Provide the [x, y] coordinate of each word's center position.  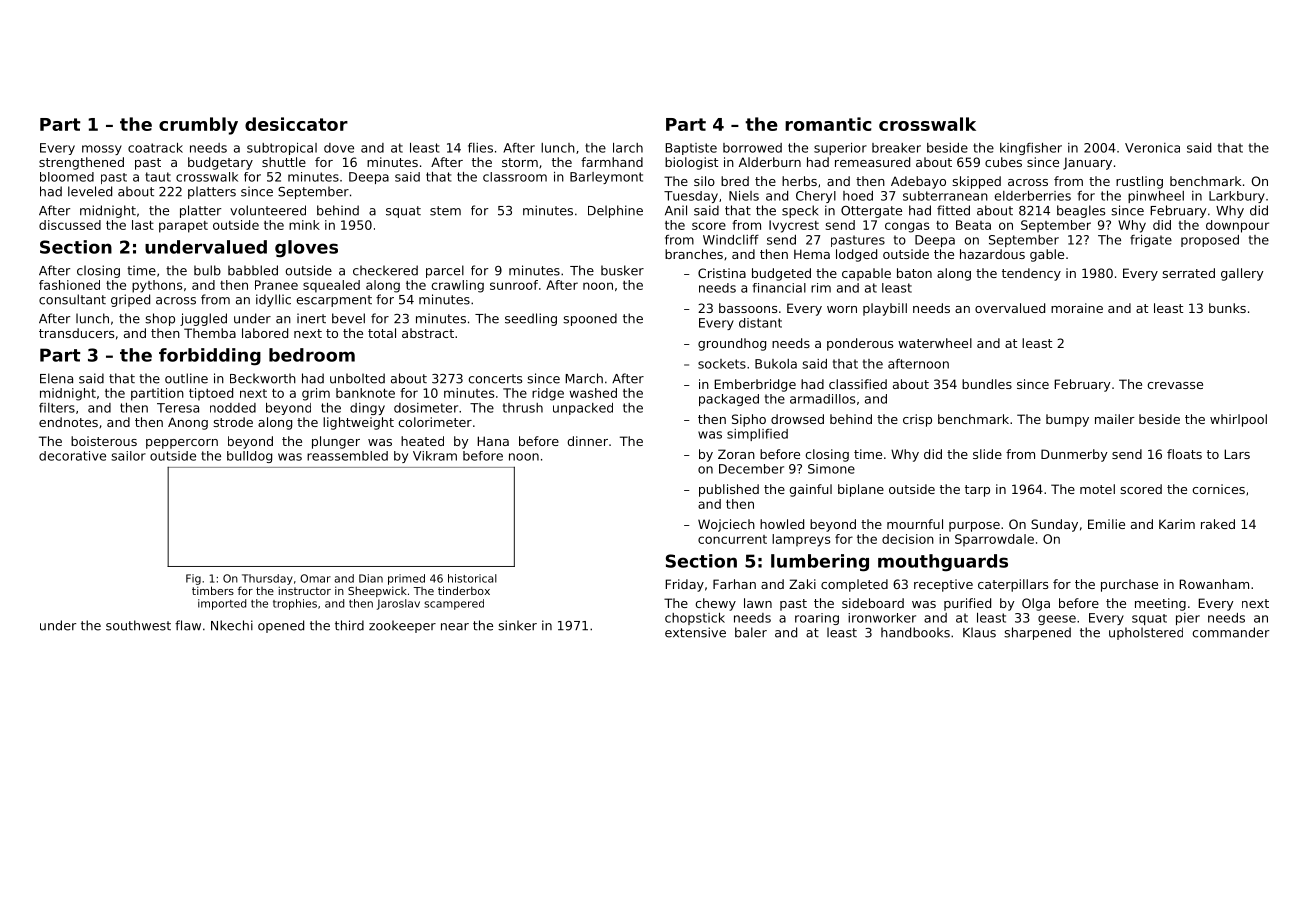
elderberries [1033, 196]
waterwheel [935, 343]
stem [445, 211]
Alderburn [770, 162]
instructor [305, 590]
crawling [457, 286]
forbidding [210, 357]
